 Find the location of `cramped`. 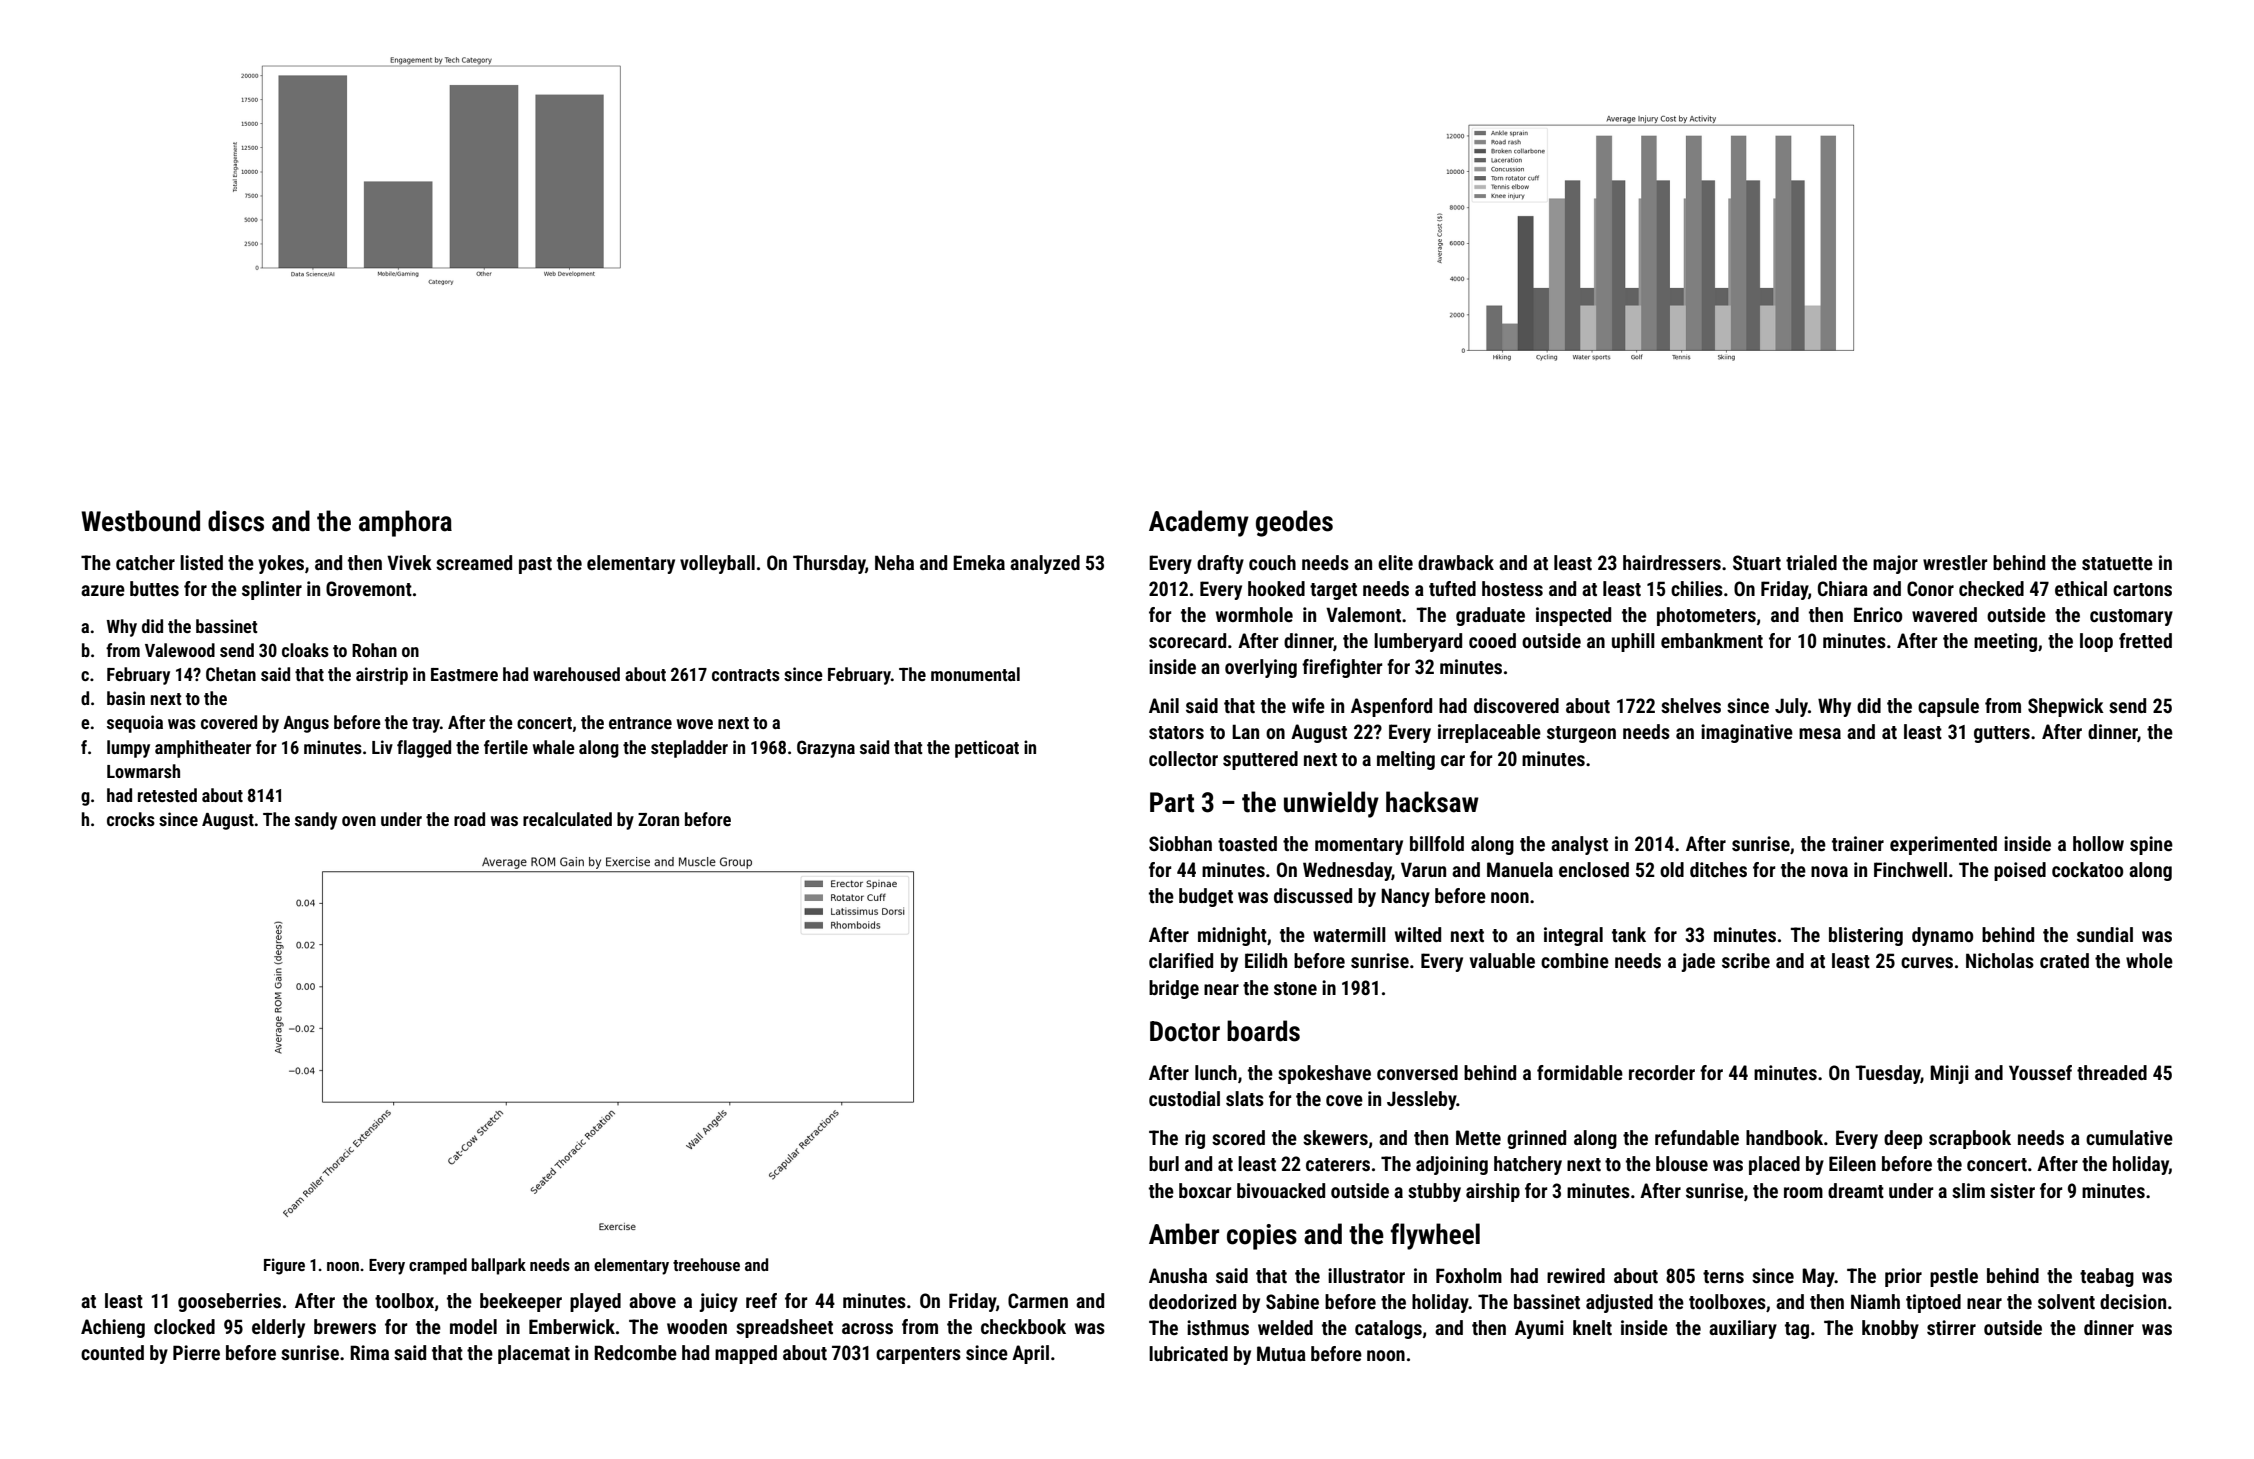

cramped is located at coordinates (438, 1266).
